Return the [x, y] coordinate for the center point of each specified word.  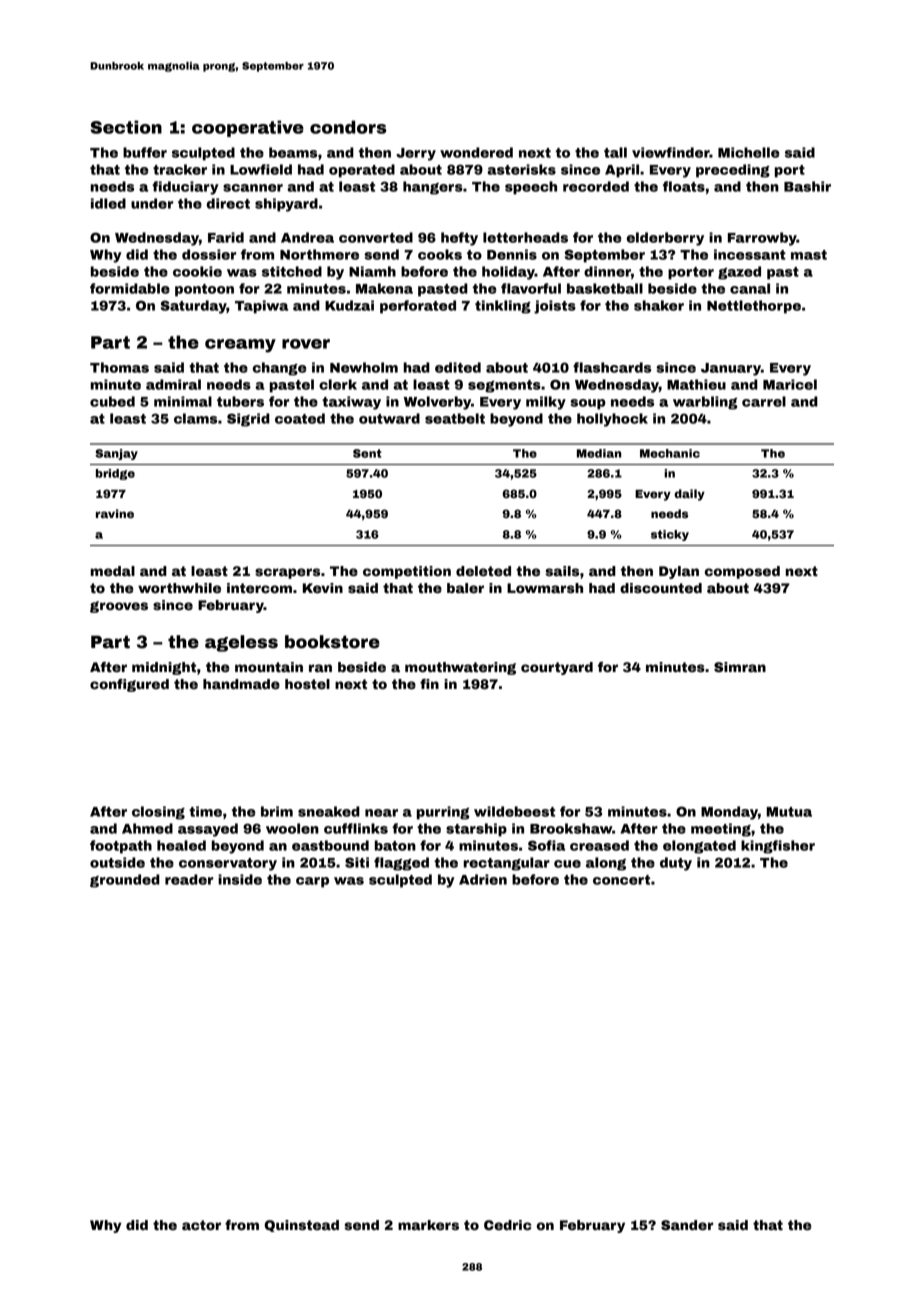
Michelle [749, 152]
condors [348, 127]
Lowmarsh [545, 588]
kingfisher [778, 847]
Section [126, 127]
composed [742, 572]
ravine [115, 513]
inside [240, 879]
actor [201, 1225]
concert [621, 880]
